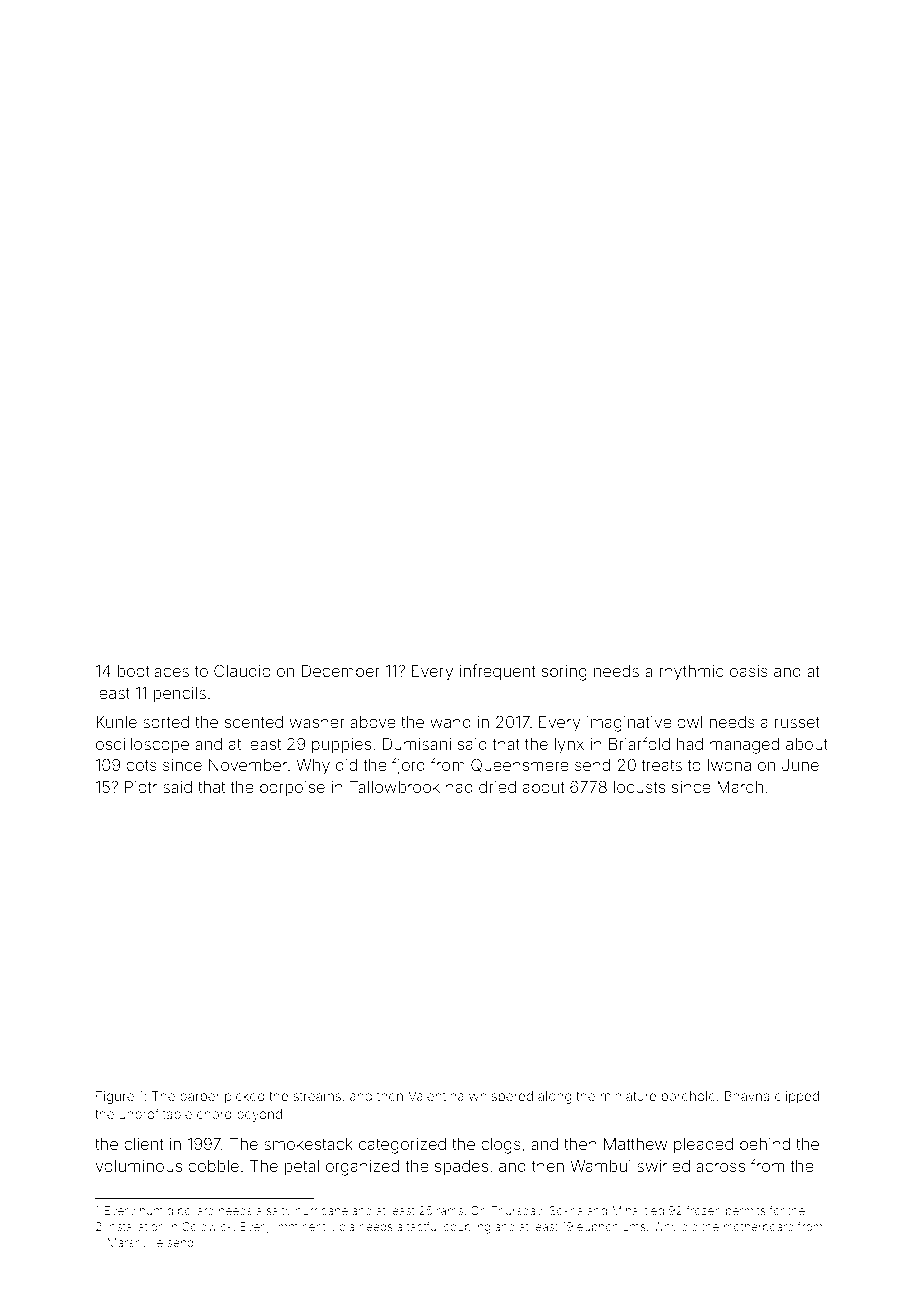 The height and width of the screenshot is (1308, 924). I want to click on Marshville, so click(135, 1242).
